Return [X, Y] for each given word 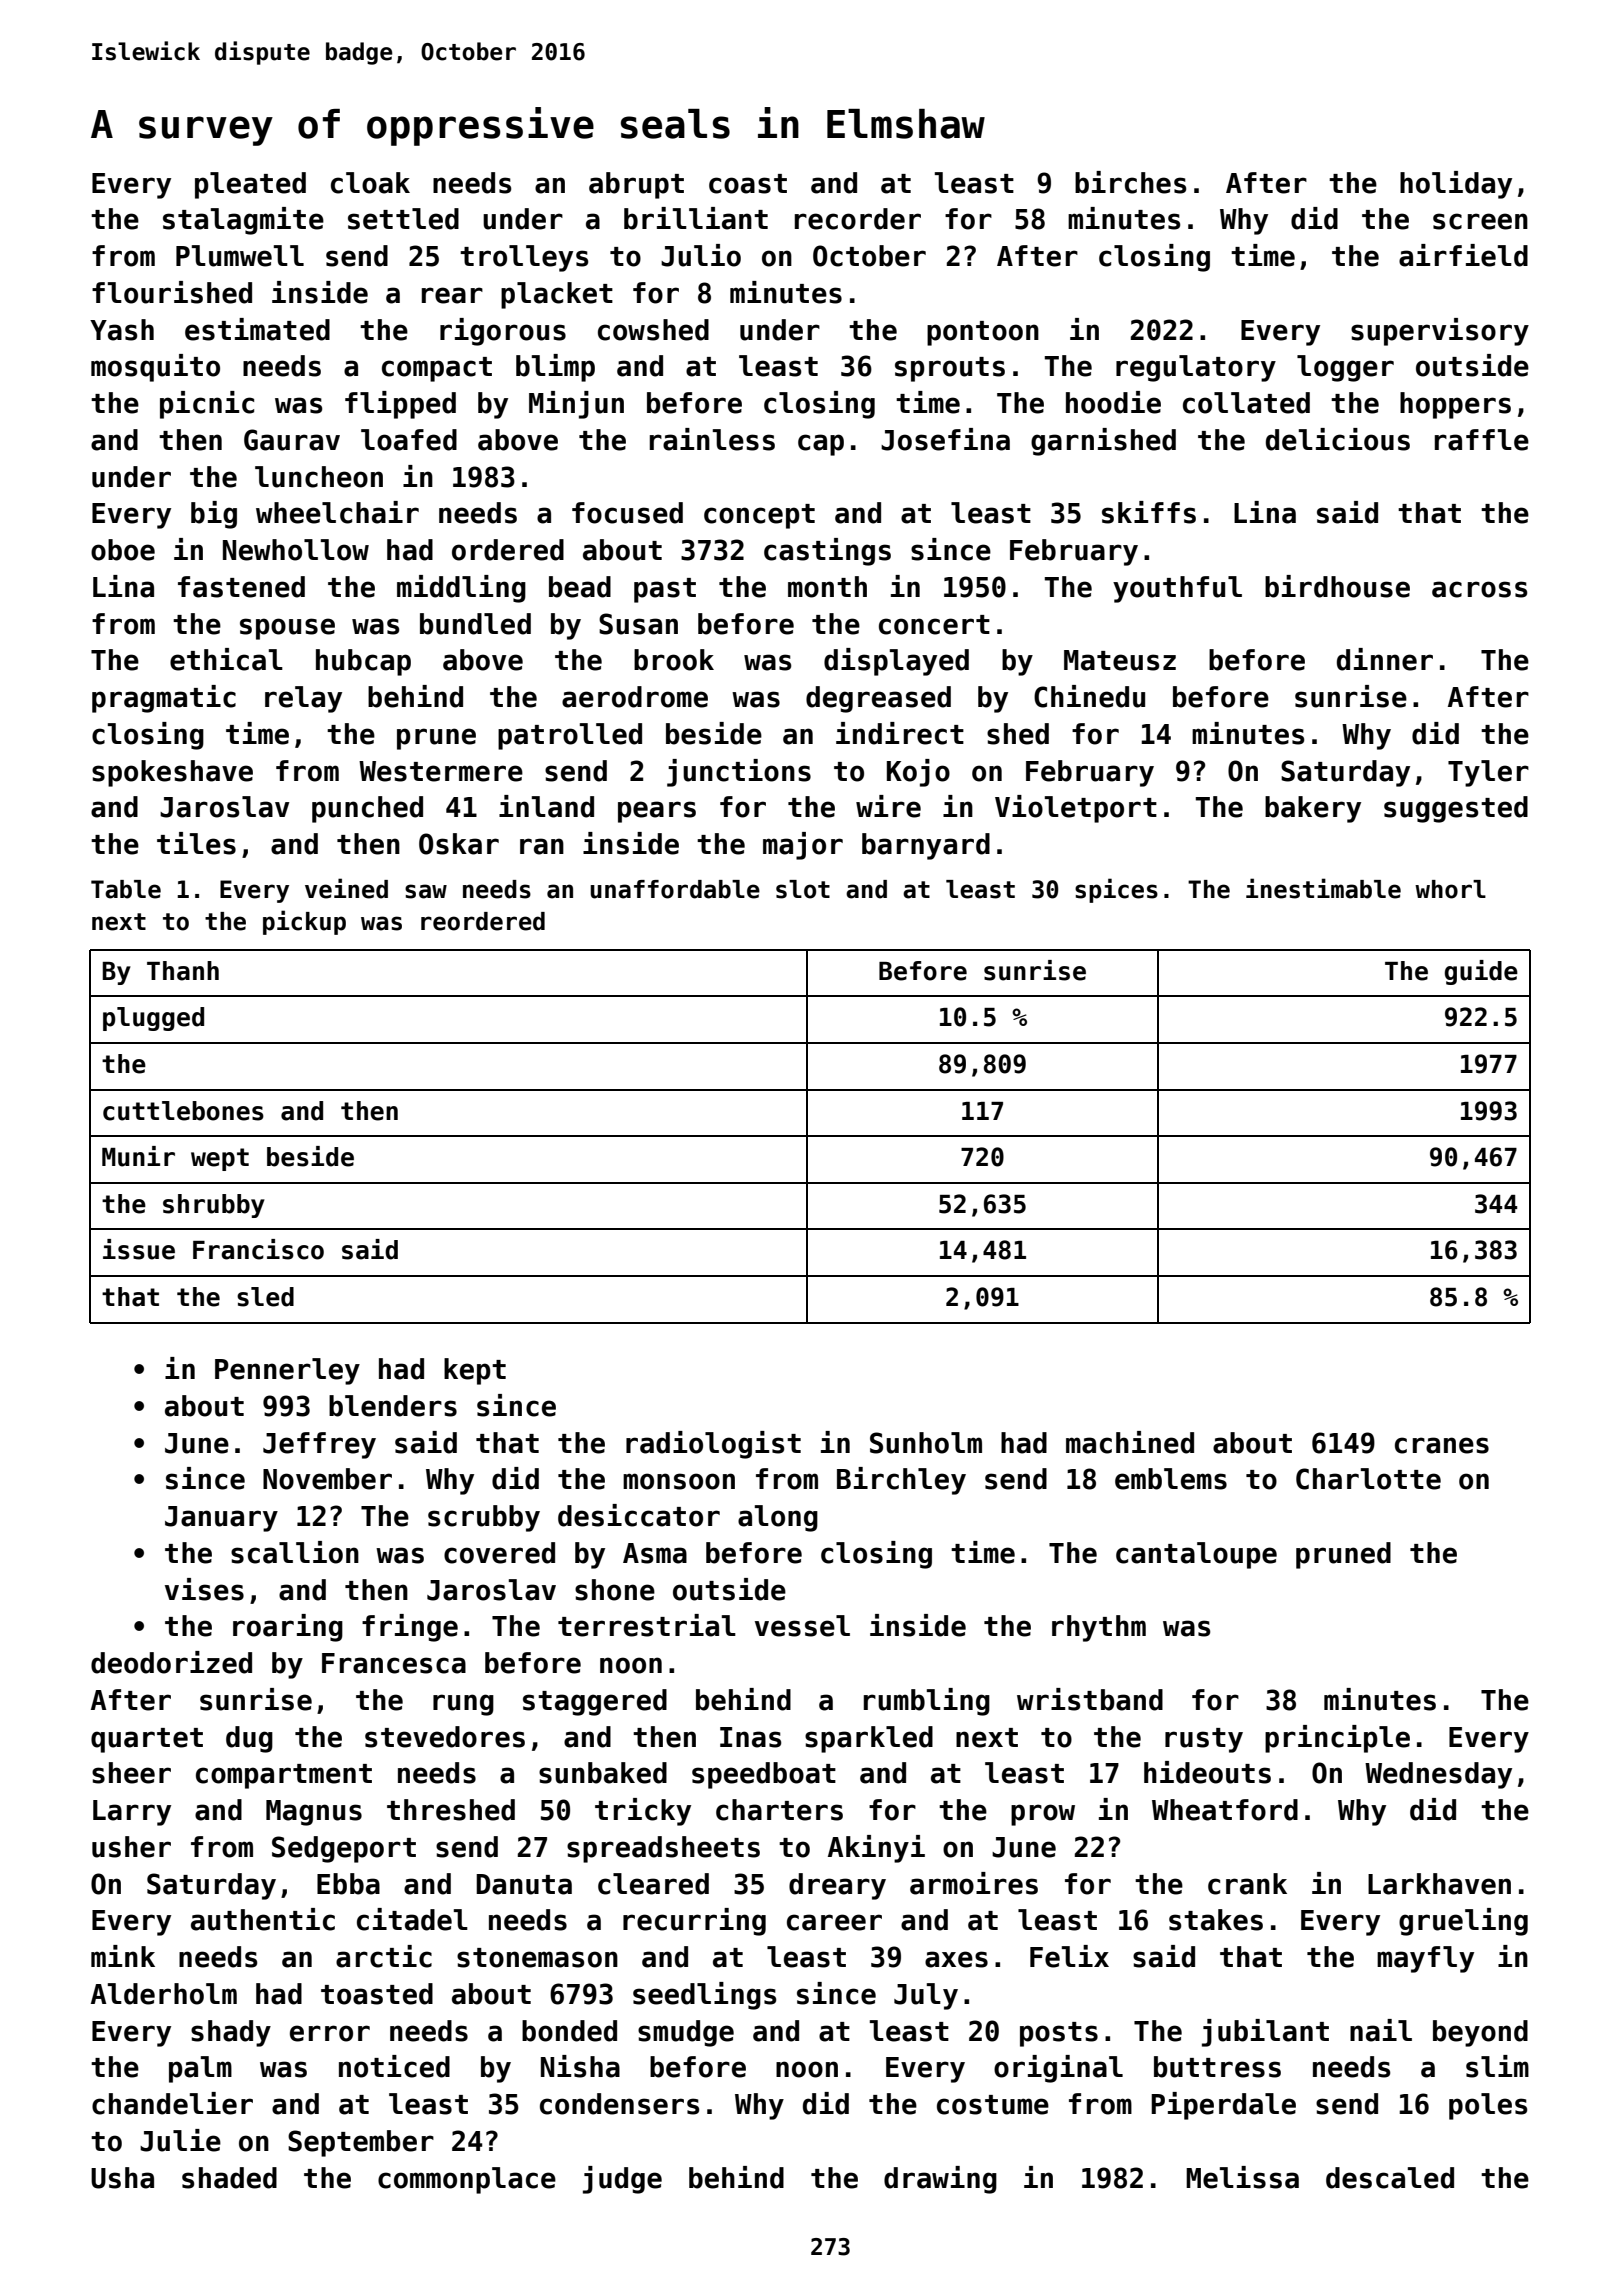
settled [403, 219]
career [834, 1922]
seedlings [704, 1996]
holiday [1456, 185]
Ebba [348, 1884]
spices [1116, 890]
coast [748, 184]
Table [126, 889]
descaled [1390, 2178]
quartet [147, 1740]
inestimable [1323, 888]
